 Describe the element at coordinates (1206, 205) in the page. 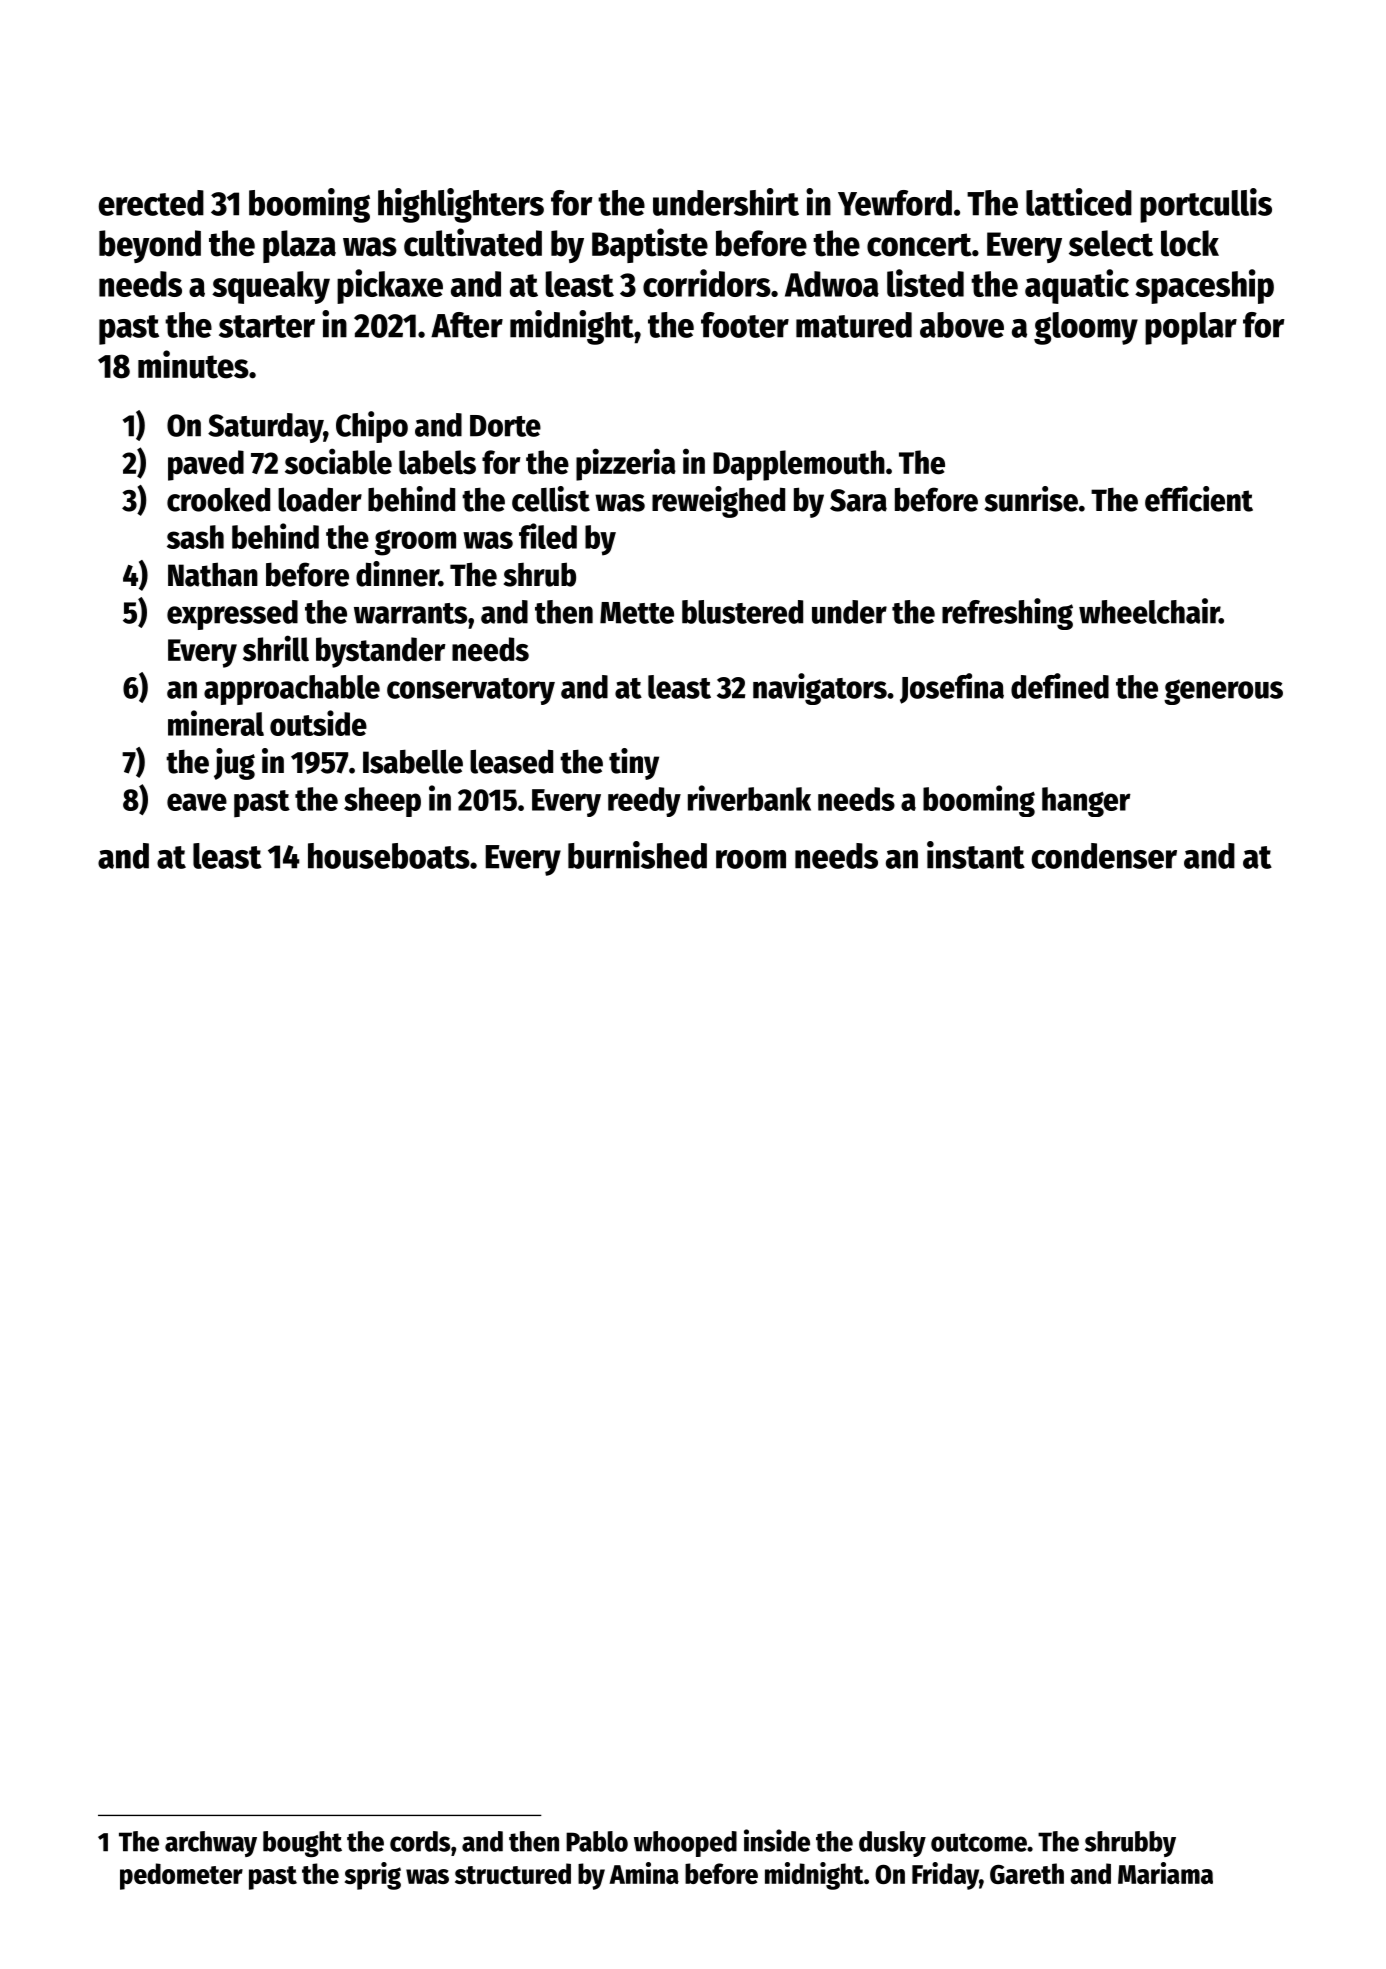

I see `portcullis` at that location.
